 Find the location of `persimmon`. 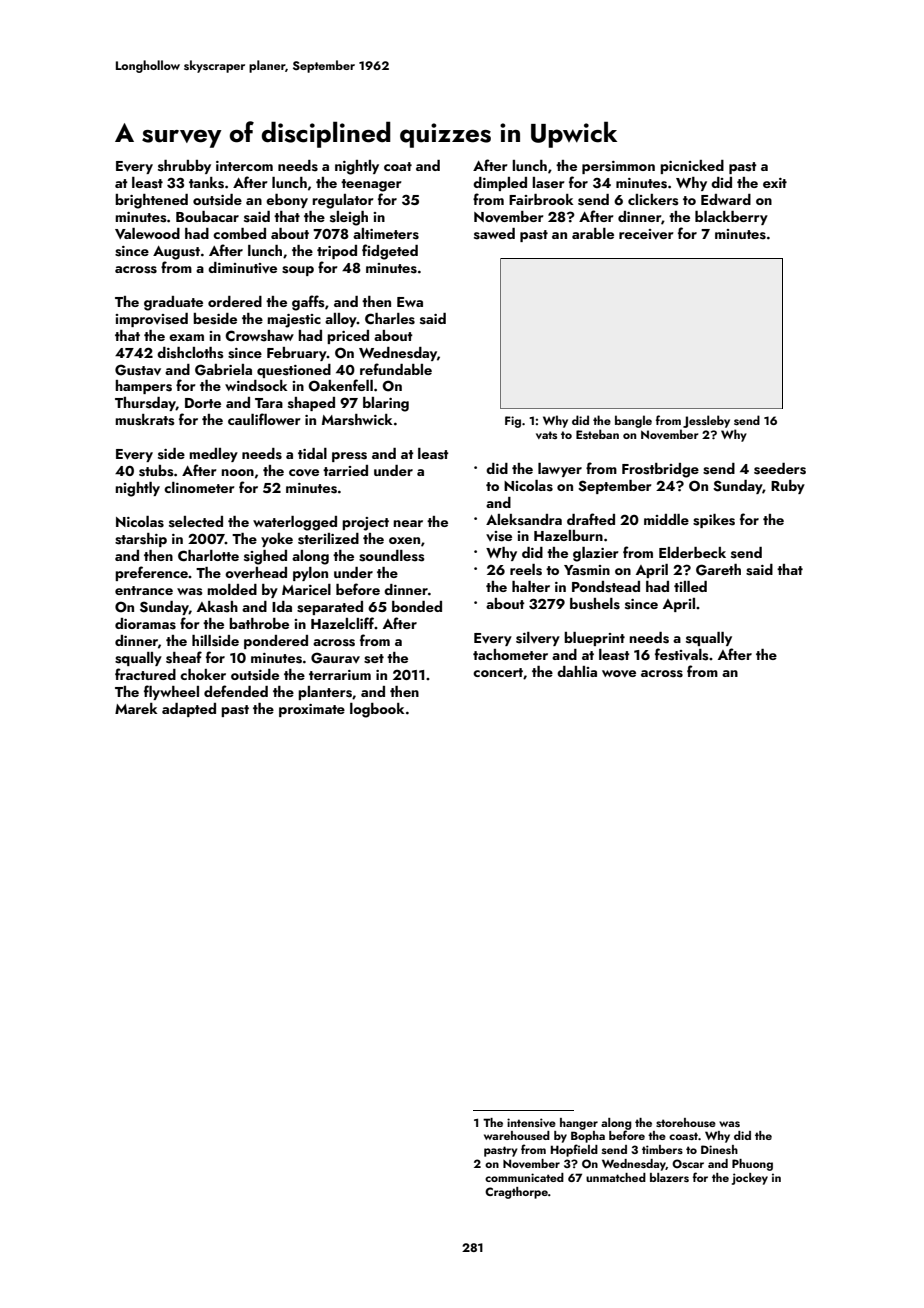

persimmon is located at coordinates (618, 167).
